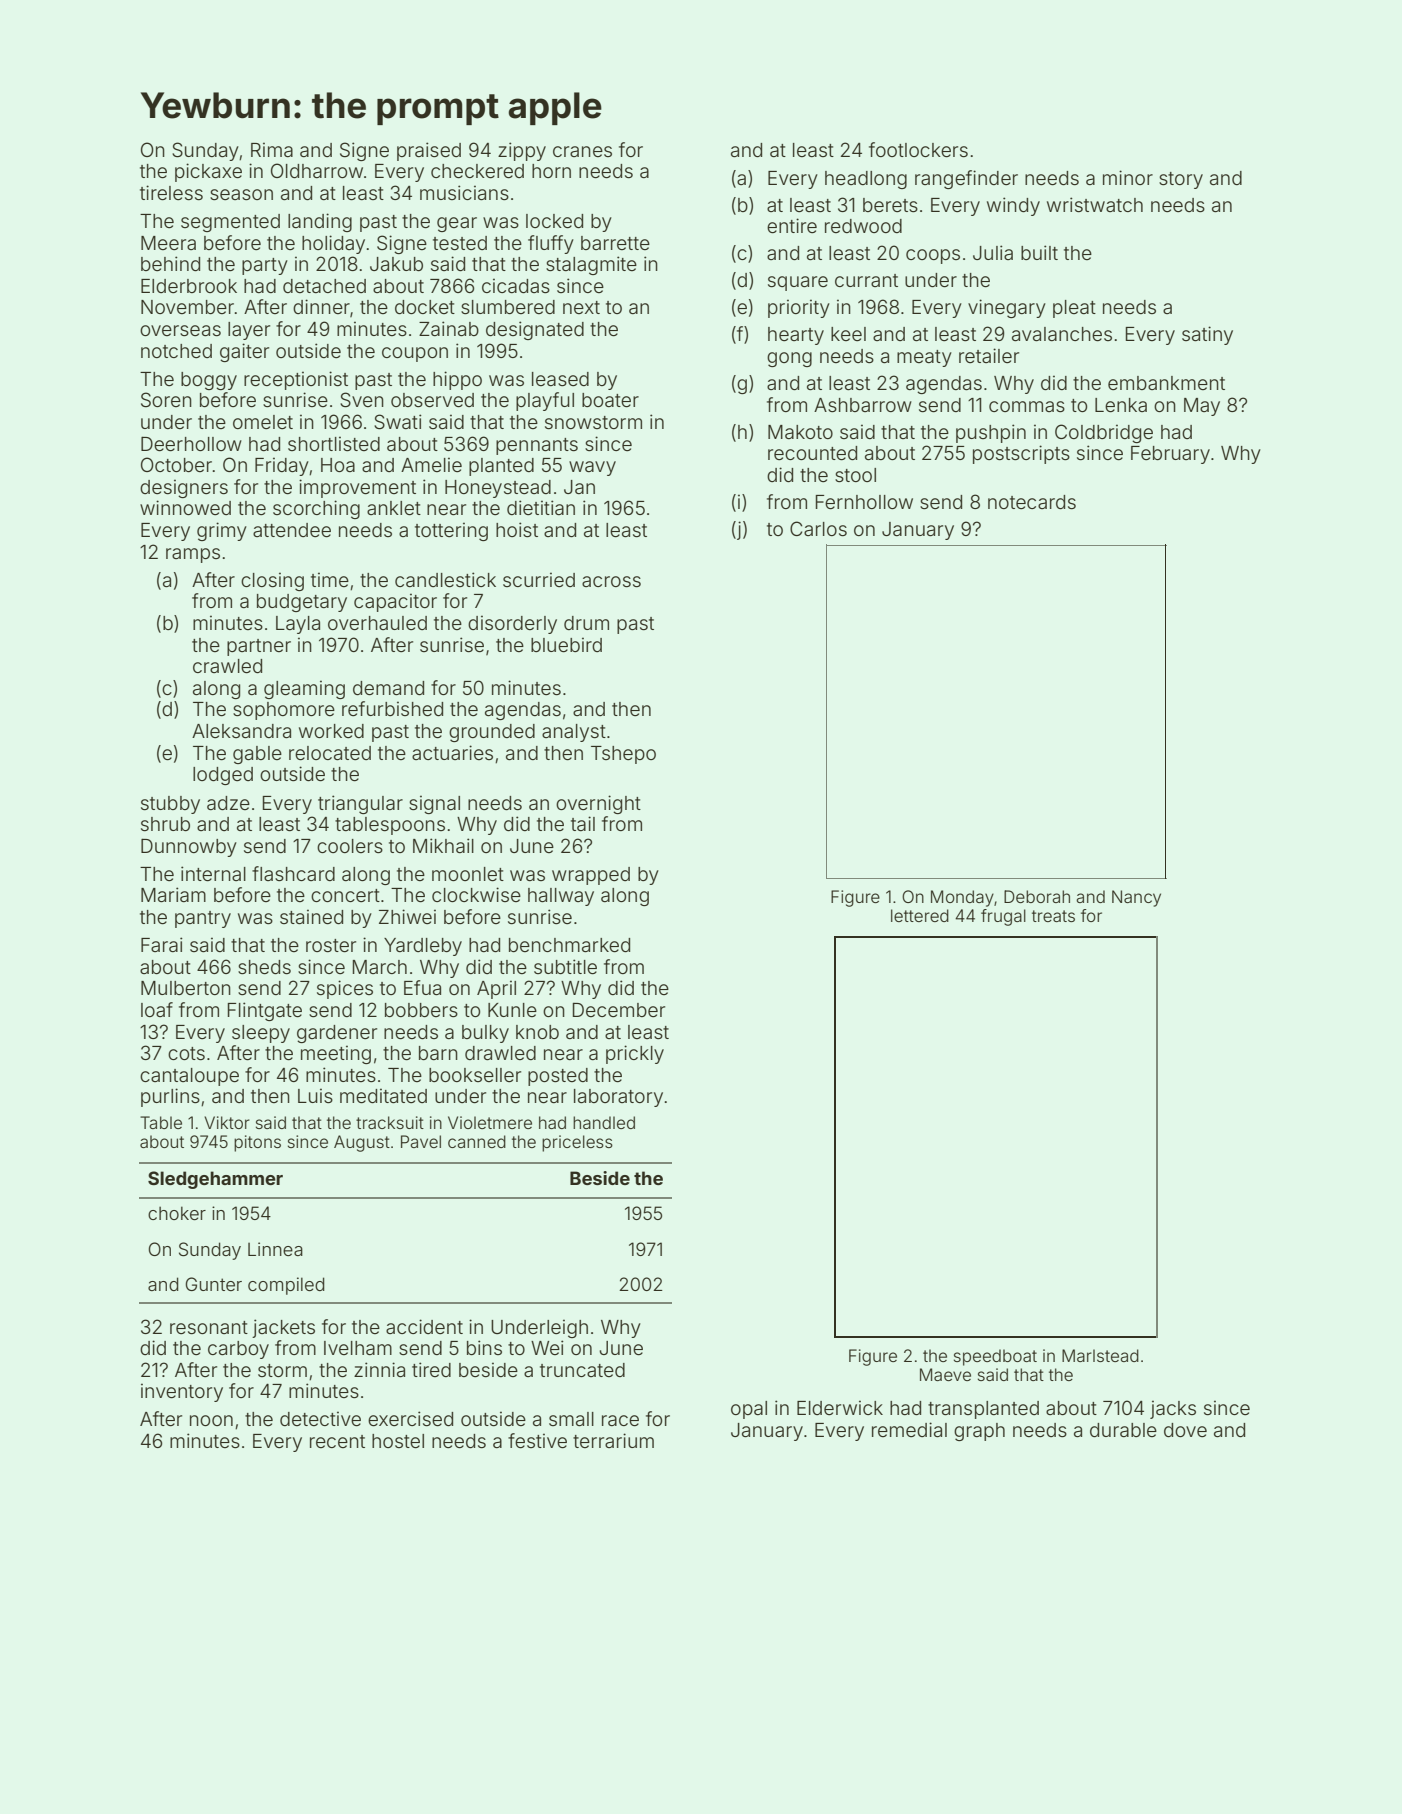  I want to click on footlockers, so click(918, 149).
